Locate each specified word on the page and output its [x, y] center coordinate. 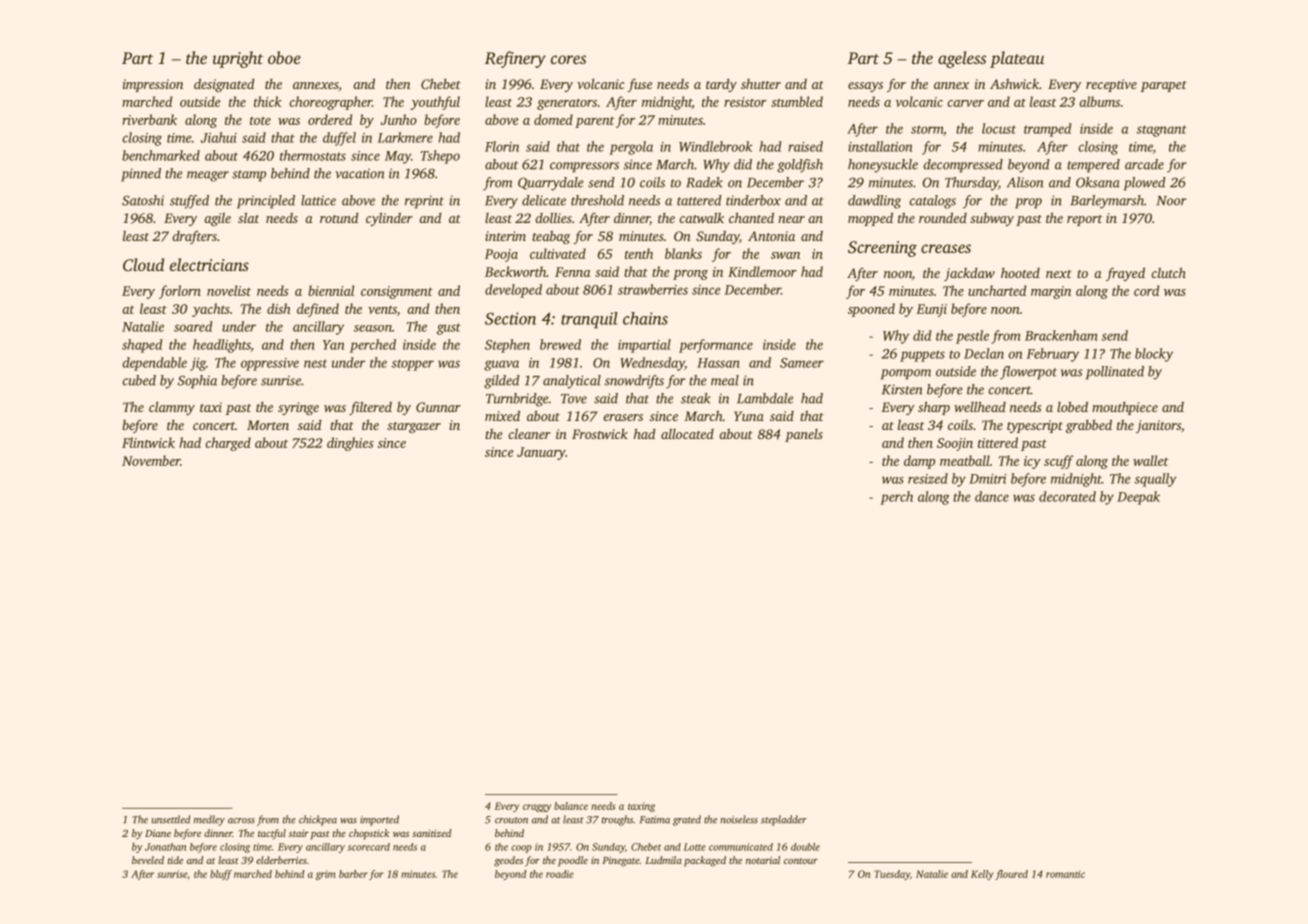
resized [928, 478]
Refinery [515, 59]
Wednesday [652, 364]
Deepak [1138, 498]
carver [965, 103]
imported [379, 820]
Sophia [197, 382]
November [151, 460]
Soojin [955, 444]
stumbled [797, 101]
